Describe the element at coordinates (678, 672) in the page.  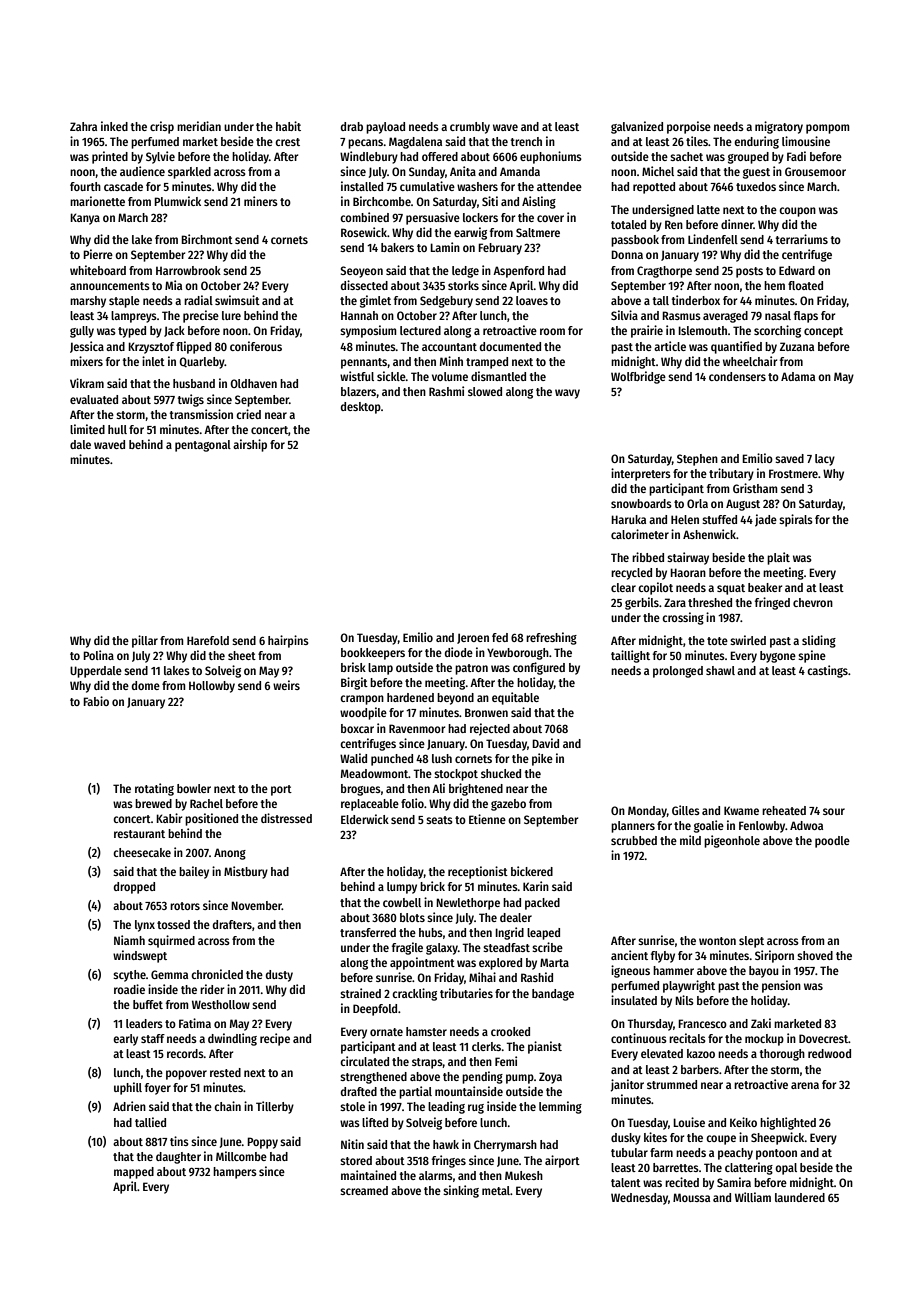
I see `prolonged` at that location.
